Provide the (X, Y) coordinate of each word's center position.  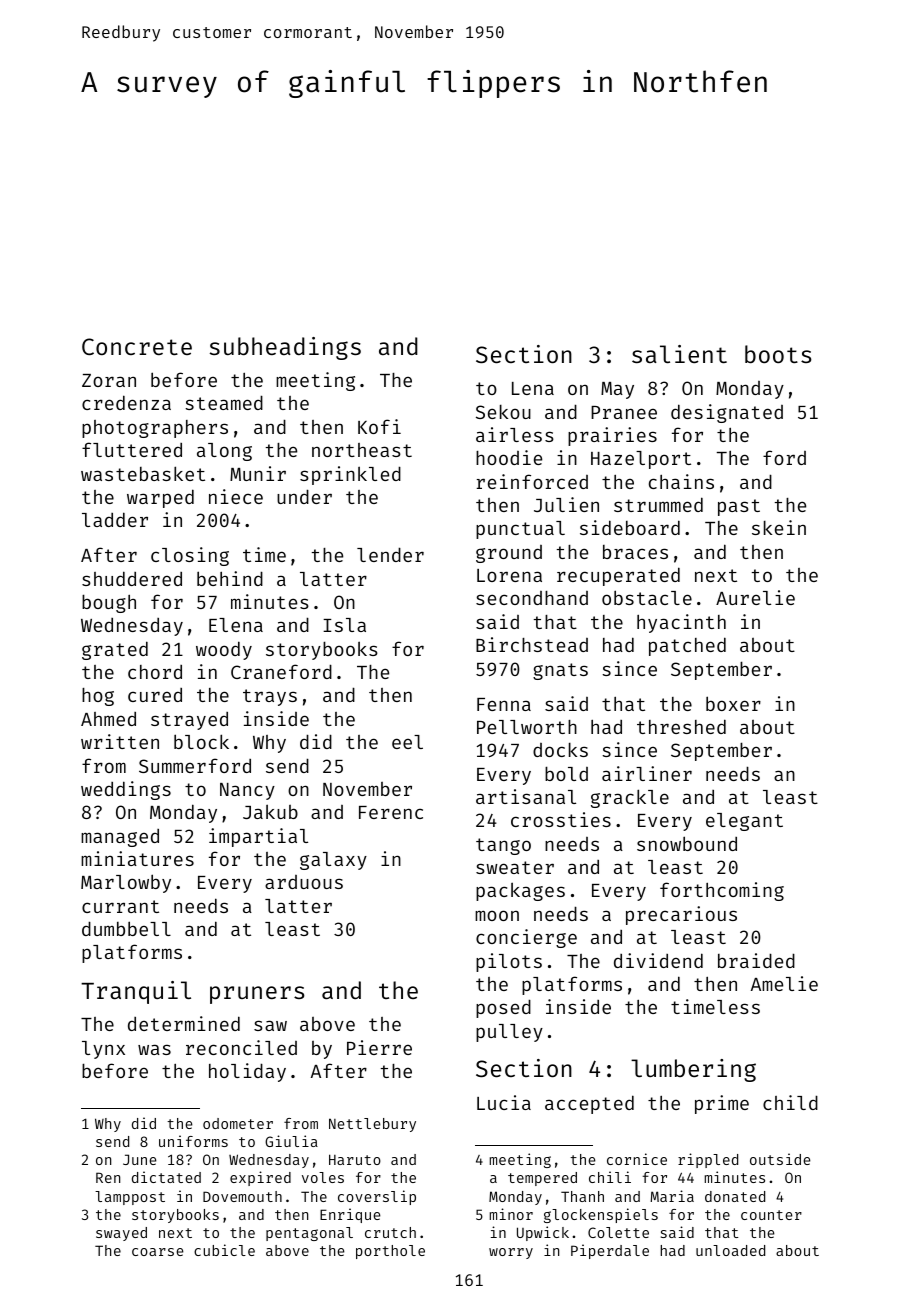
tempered (542, 1179)
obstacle (647, 597)
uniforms (193, 1141)
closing (190, 556)
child (790, 1102)
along (224, 452)
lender (390, 554)
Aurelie (755, 597)
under (304, 496)
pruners (257, 995)
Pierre (379, 1047)
